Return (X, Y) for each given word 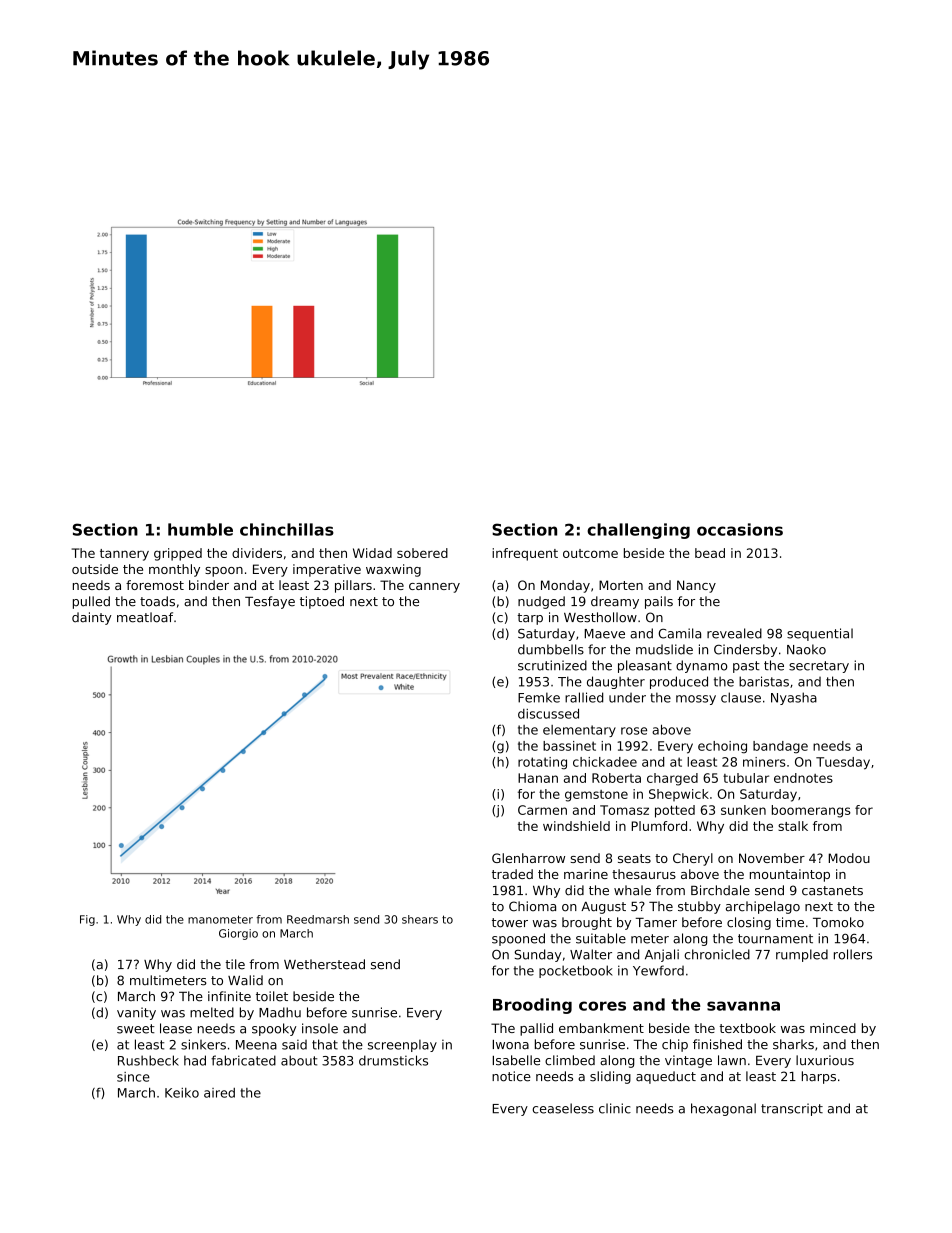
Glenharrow (528, 858)
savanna (743, 1006)
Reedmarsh (318, 919)
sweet (136, 1029)
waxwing (393, 570)
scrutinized (552, 665)
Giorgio (238, 934)
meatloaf (145, 617)
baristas (764, 681)
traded (512, 874)
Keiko (182, 1093)
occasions (740, 529)
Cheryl (693, 859)
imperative (327, 570)
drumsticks (393, 1060)
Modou (849, 858)
